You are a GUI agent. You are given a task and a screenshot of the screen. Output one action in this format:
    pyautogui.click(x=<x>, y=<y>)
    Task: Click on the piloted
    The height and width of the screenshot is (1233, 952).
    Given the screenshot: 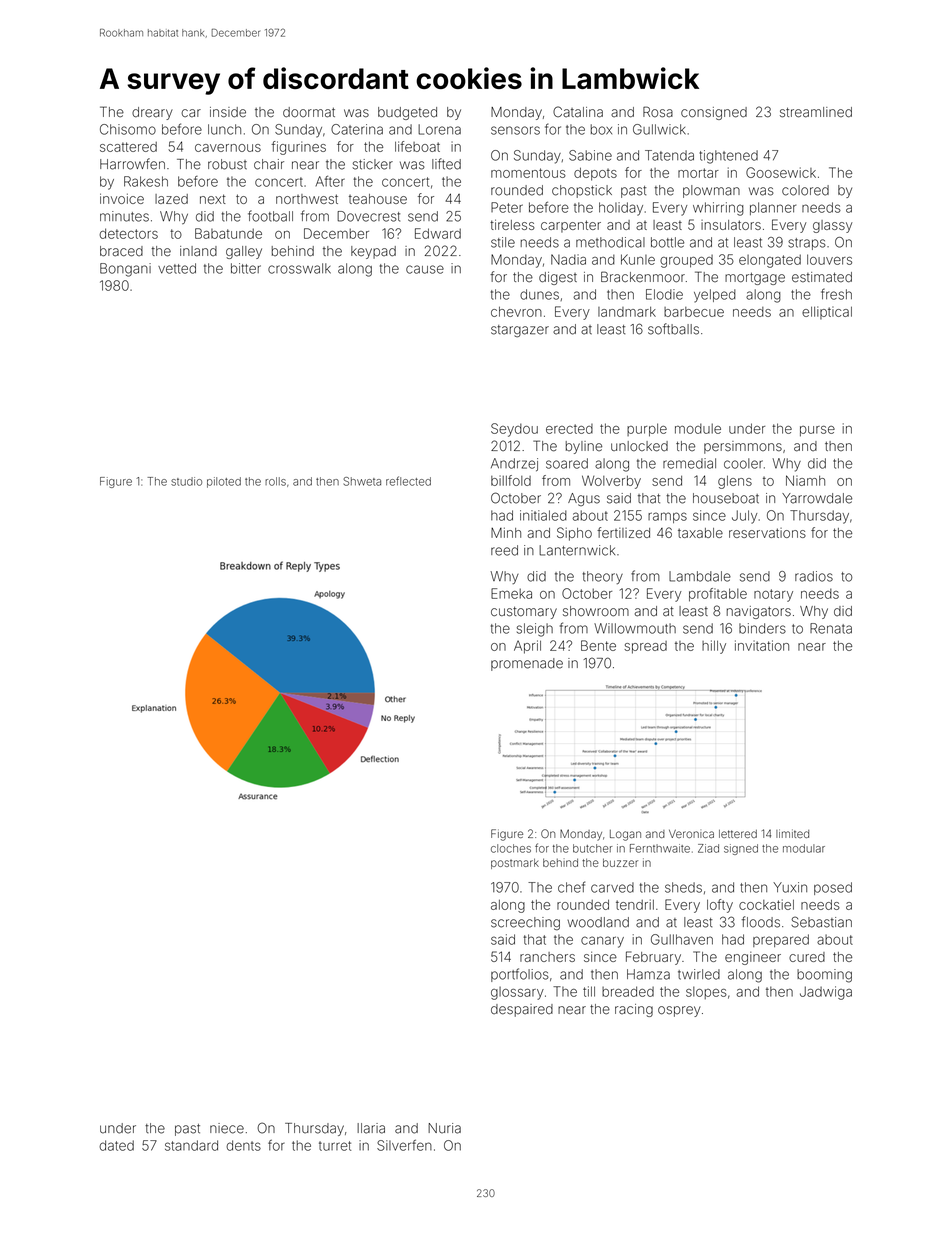 What is the action you would take?
    pyautogui.click(x=224, y=482)
